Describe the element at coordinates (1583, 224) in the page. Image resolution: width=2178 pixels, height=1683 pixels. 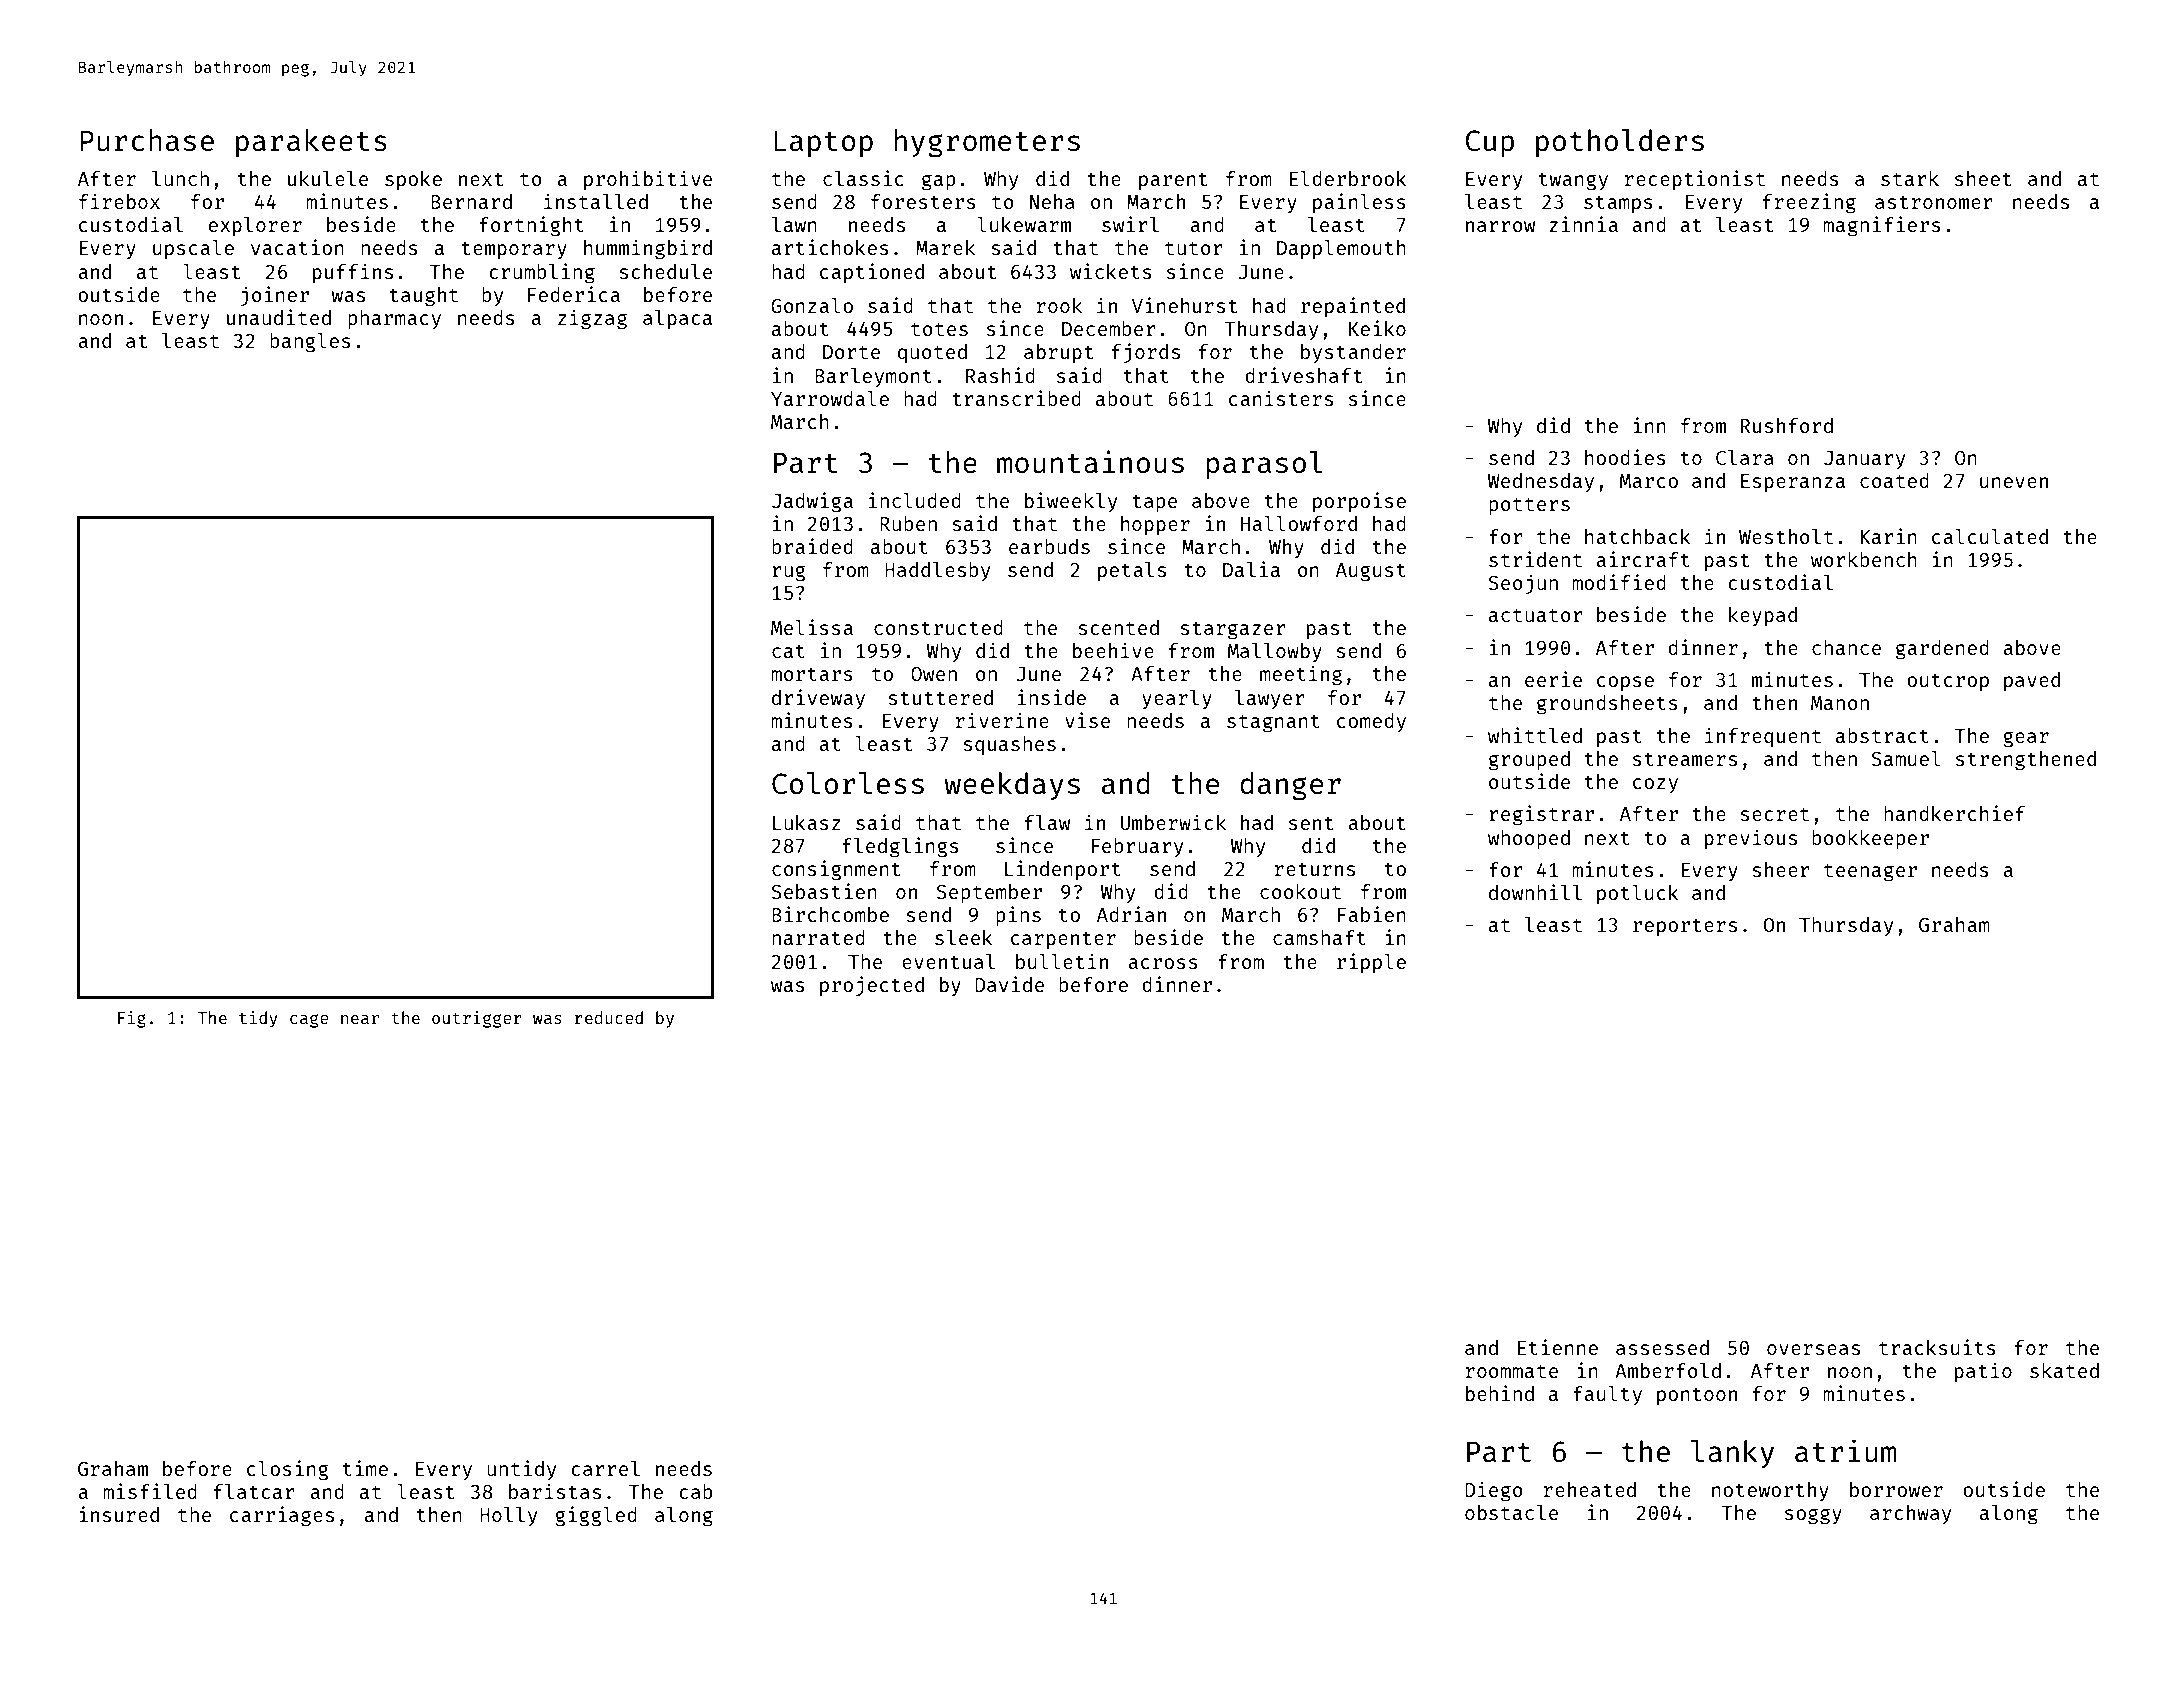
I see `zinnia` at that location.
